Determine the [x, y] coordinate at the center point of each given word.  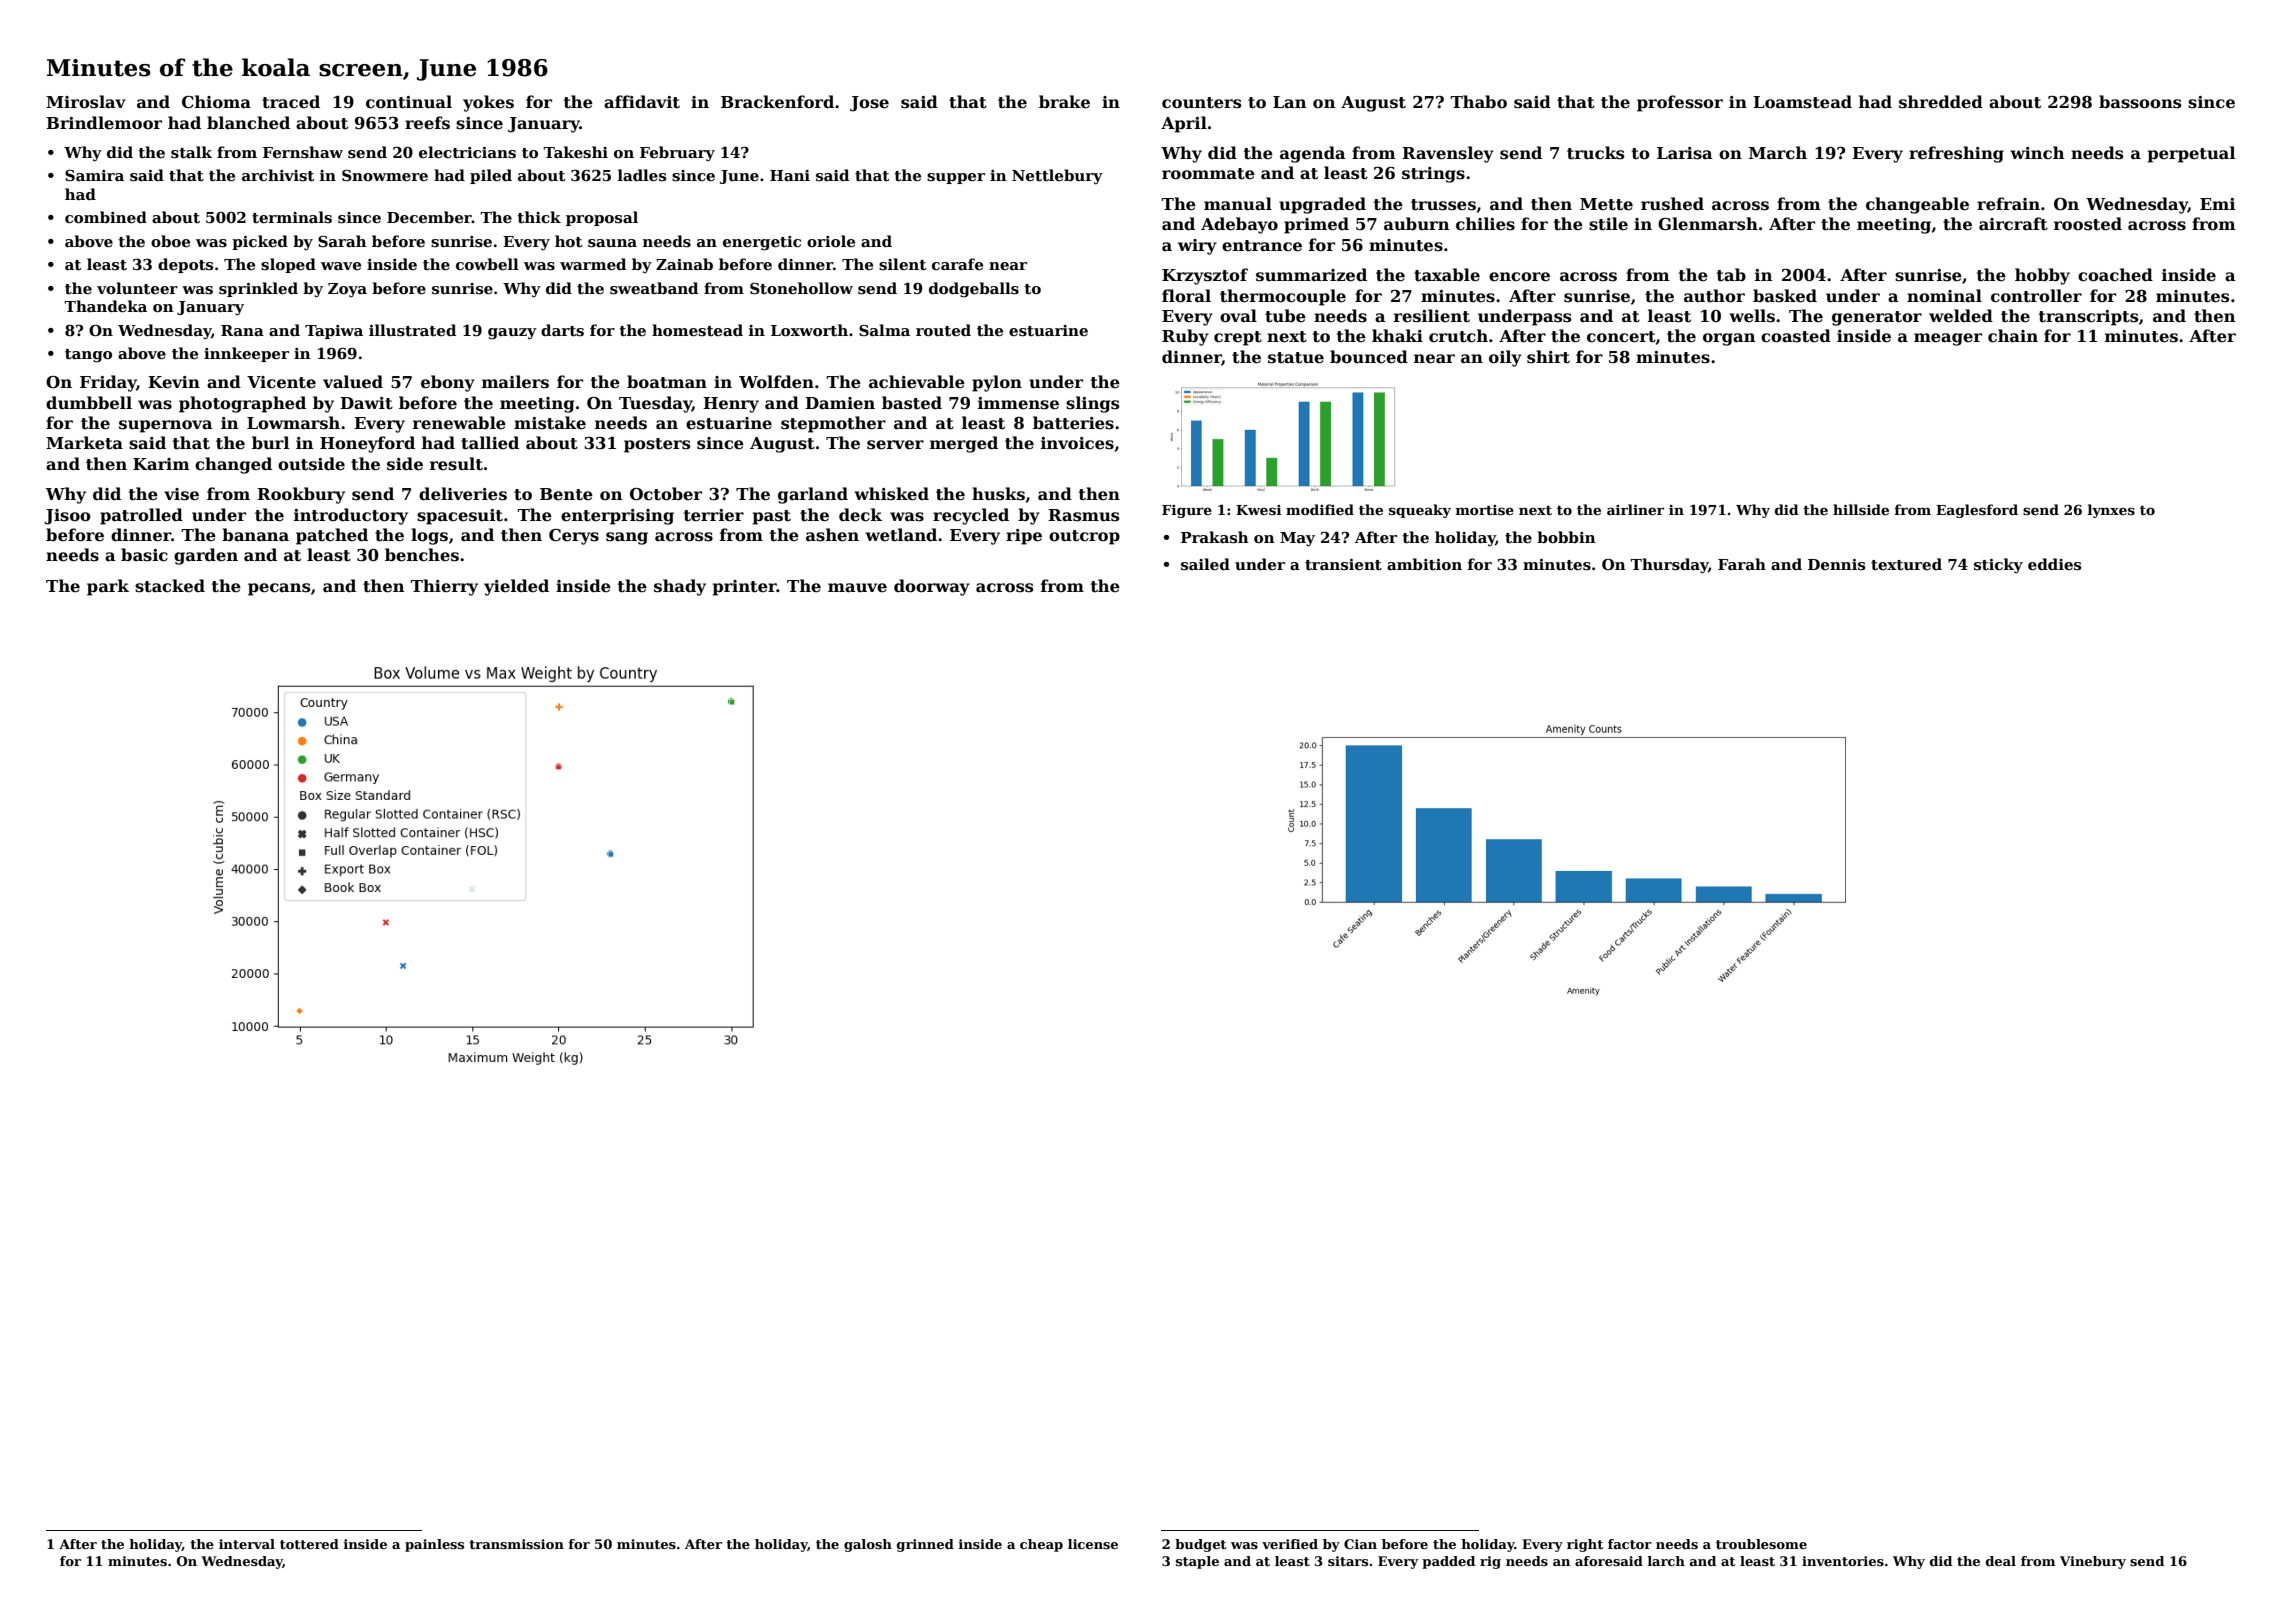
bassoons [2140, 102]
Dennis [1836, 565]
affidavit [642, 102]
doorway [932, 587]
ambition [1424, 564]
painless [434, 1545]
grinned [925, 1545]
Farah [1742, 564]
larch [1666, 1561]
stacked [170, 586]
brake [1064, 102]
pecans [279, 589]
